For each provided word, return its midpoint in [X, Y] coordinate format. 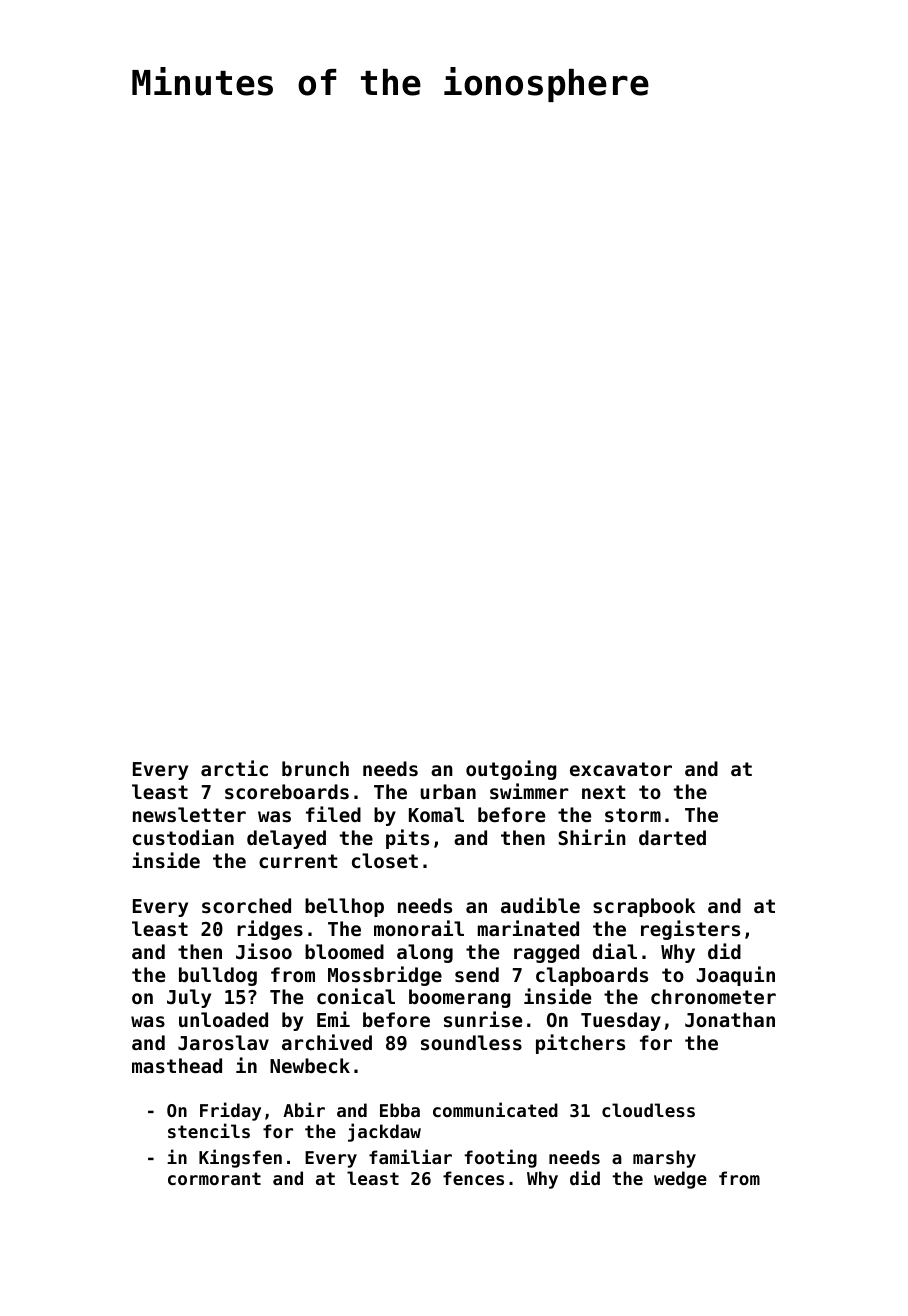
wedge [680, 1180]
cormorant [214, 1178]
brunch [315, 768]
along [425, 953]
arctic [234, 768]
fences [473, 1178]
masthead [177, 1065]
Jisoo [264, 951]
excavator [621, 769]
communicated [495, 1109]
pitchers [580, 1044]
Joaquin [736, 976]
